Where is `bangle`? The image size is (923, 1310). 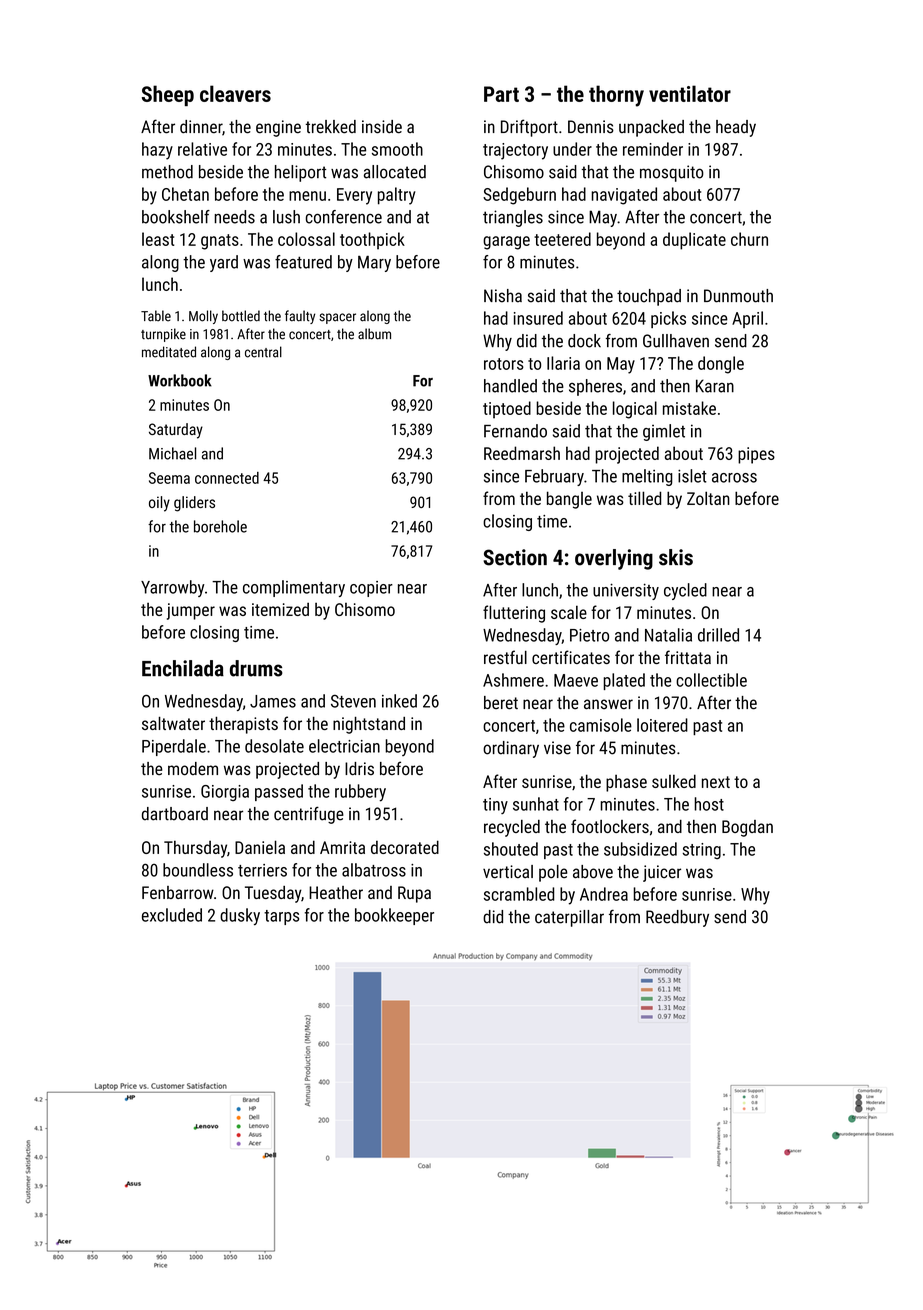
bangle is located at coordinates (569, 500).
